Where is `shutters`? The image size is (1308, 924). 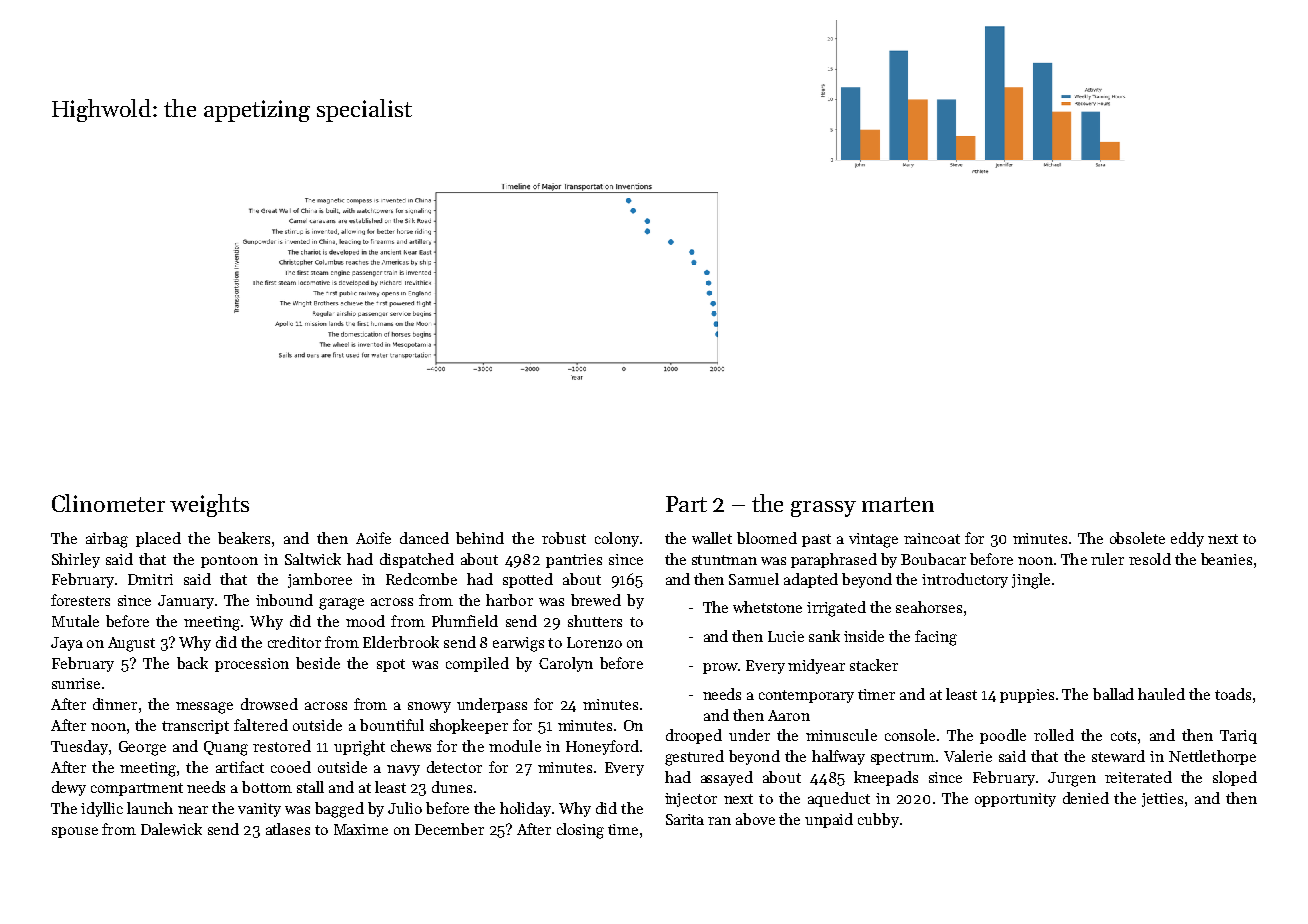
shutters is located at coordinates (595, 621).
